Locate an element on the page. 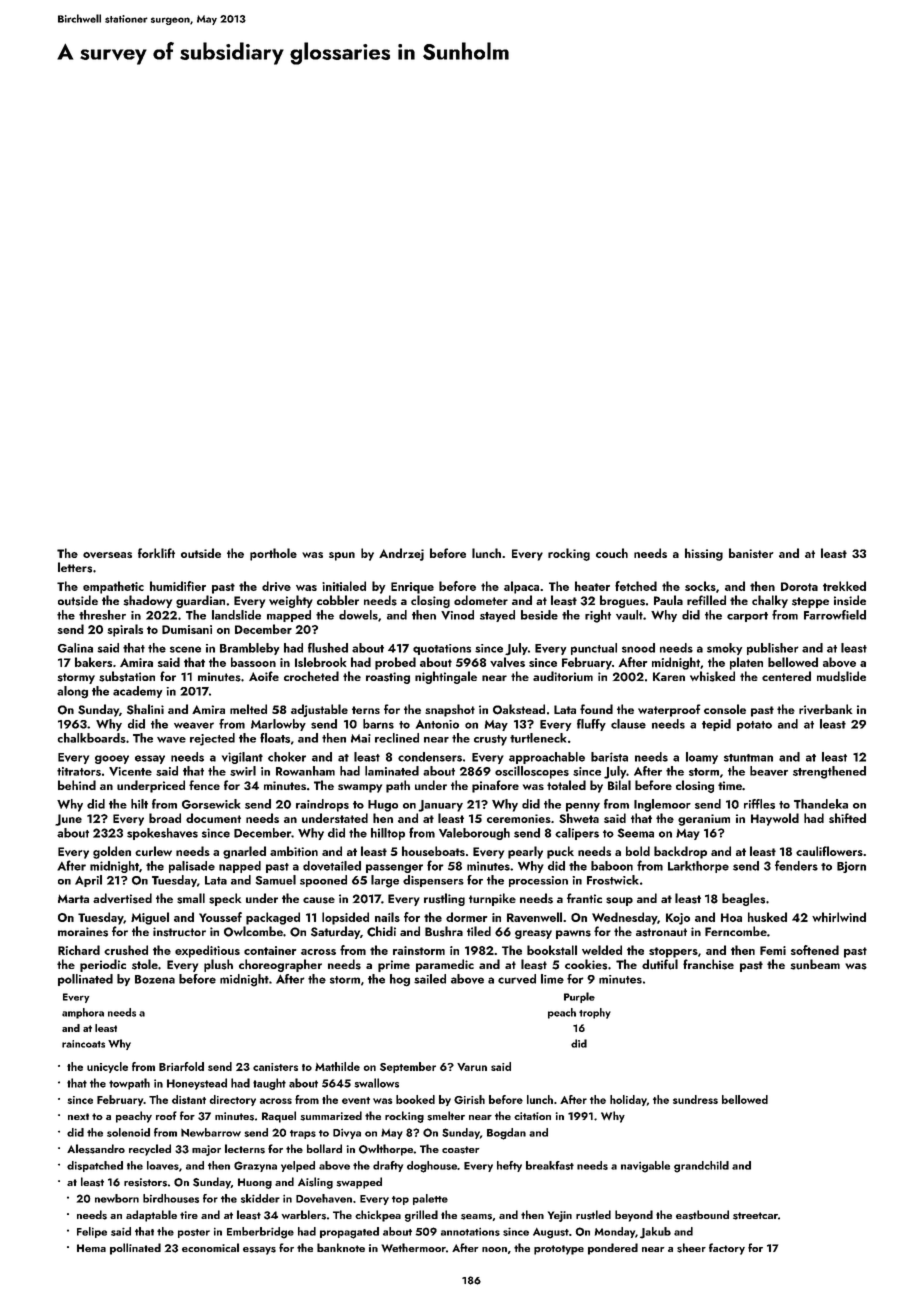 The width and height of the image is (924, 1308). palisade is located at coordinates (192, 867).
